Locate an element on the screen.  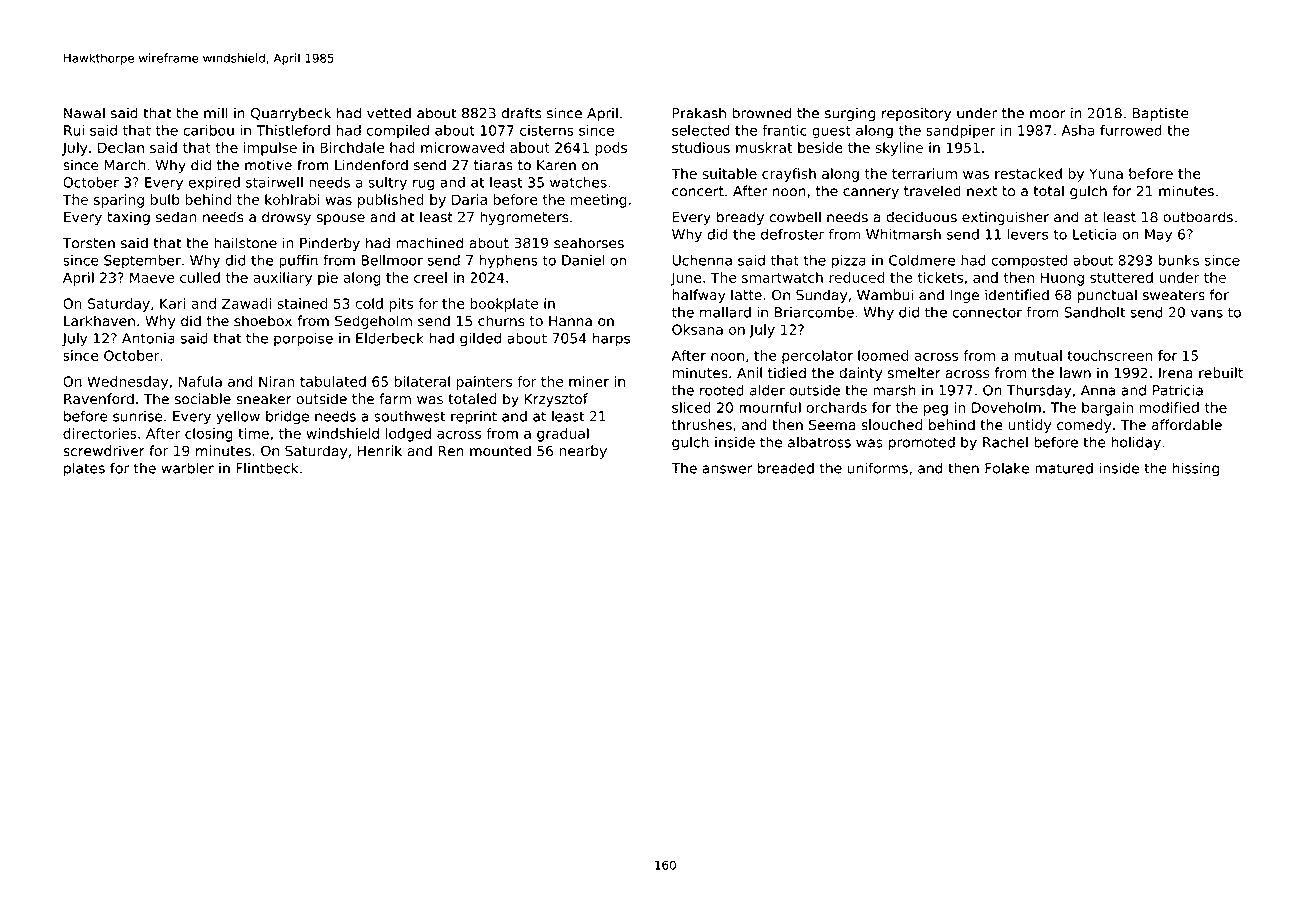
plates is located at coordinates (84, 469).
